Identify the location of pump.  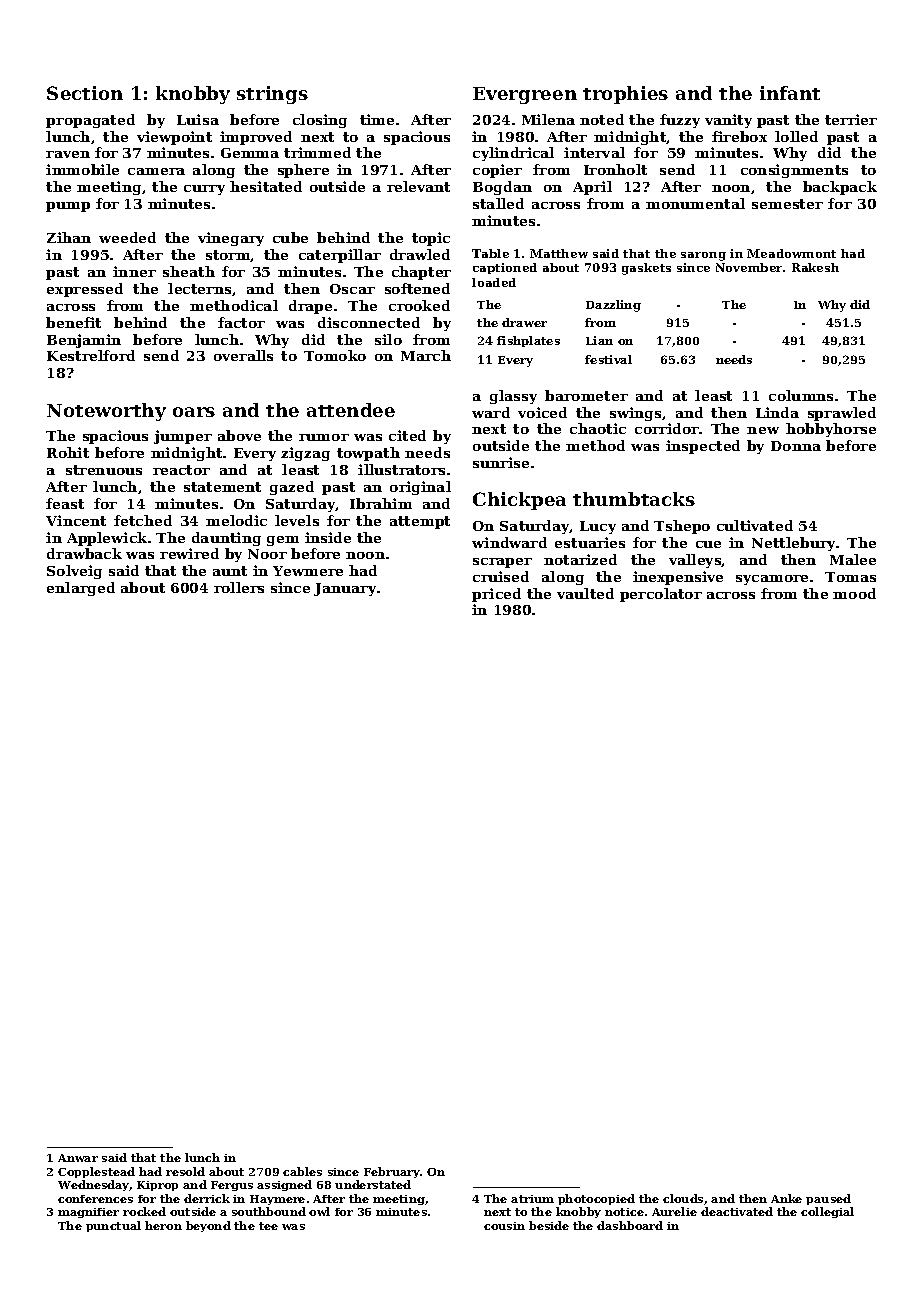
(68, 207).
